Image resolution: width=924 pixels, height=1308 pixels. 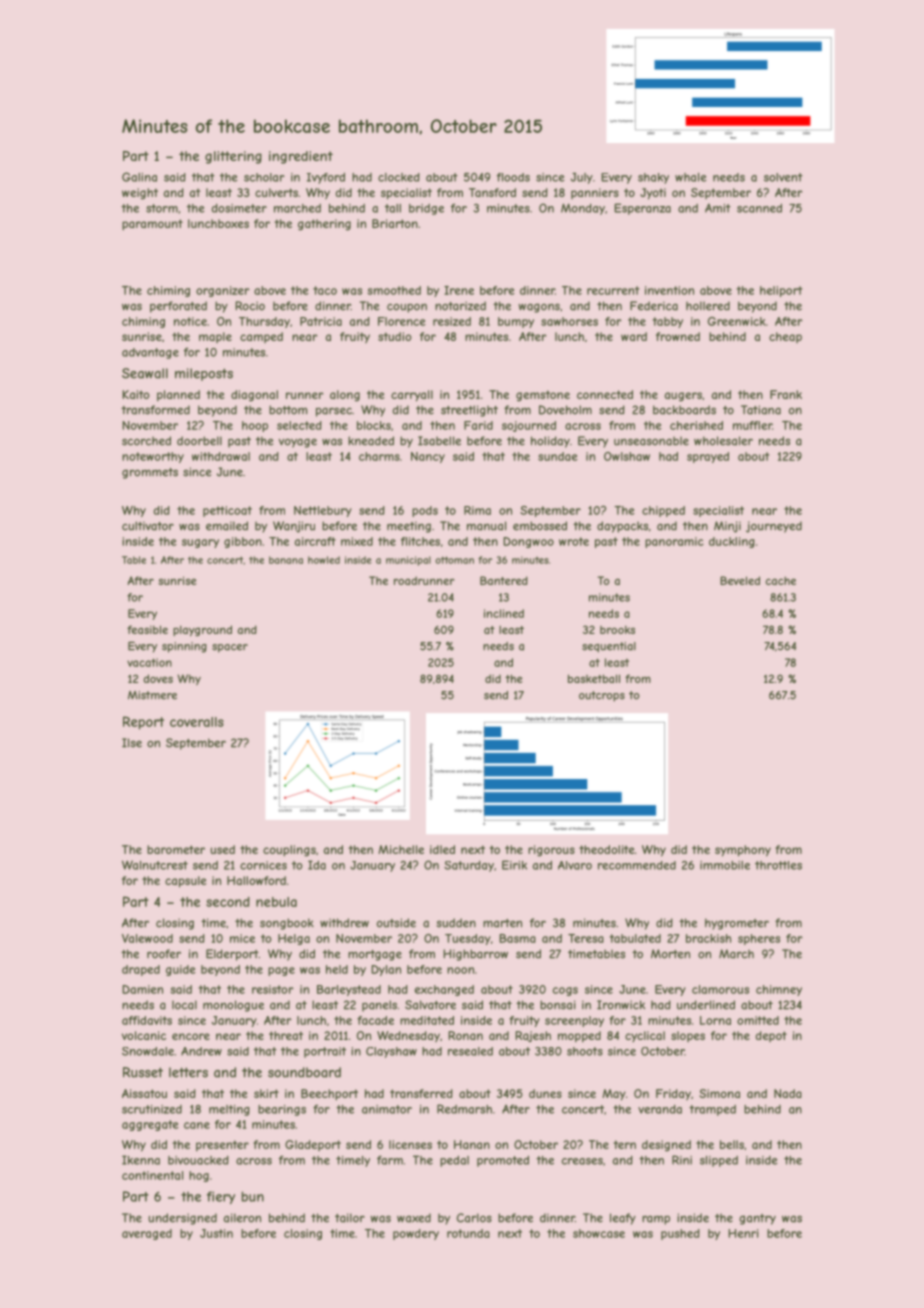 I want to click on ingredient, so click(x=301, y=157).
